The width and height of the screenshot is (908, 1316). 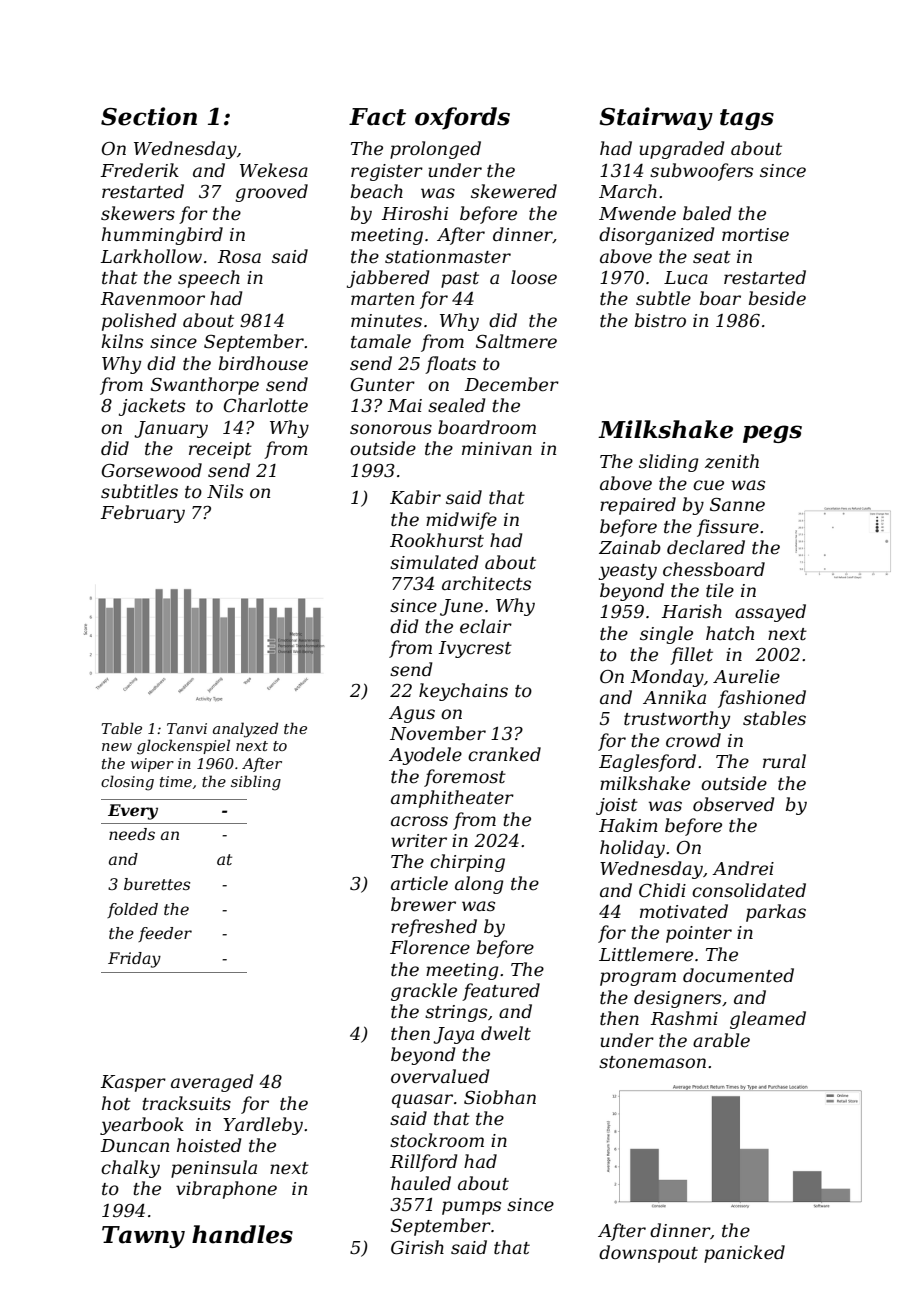 I want to click on feeder, so click(x=165, y=934).
